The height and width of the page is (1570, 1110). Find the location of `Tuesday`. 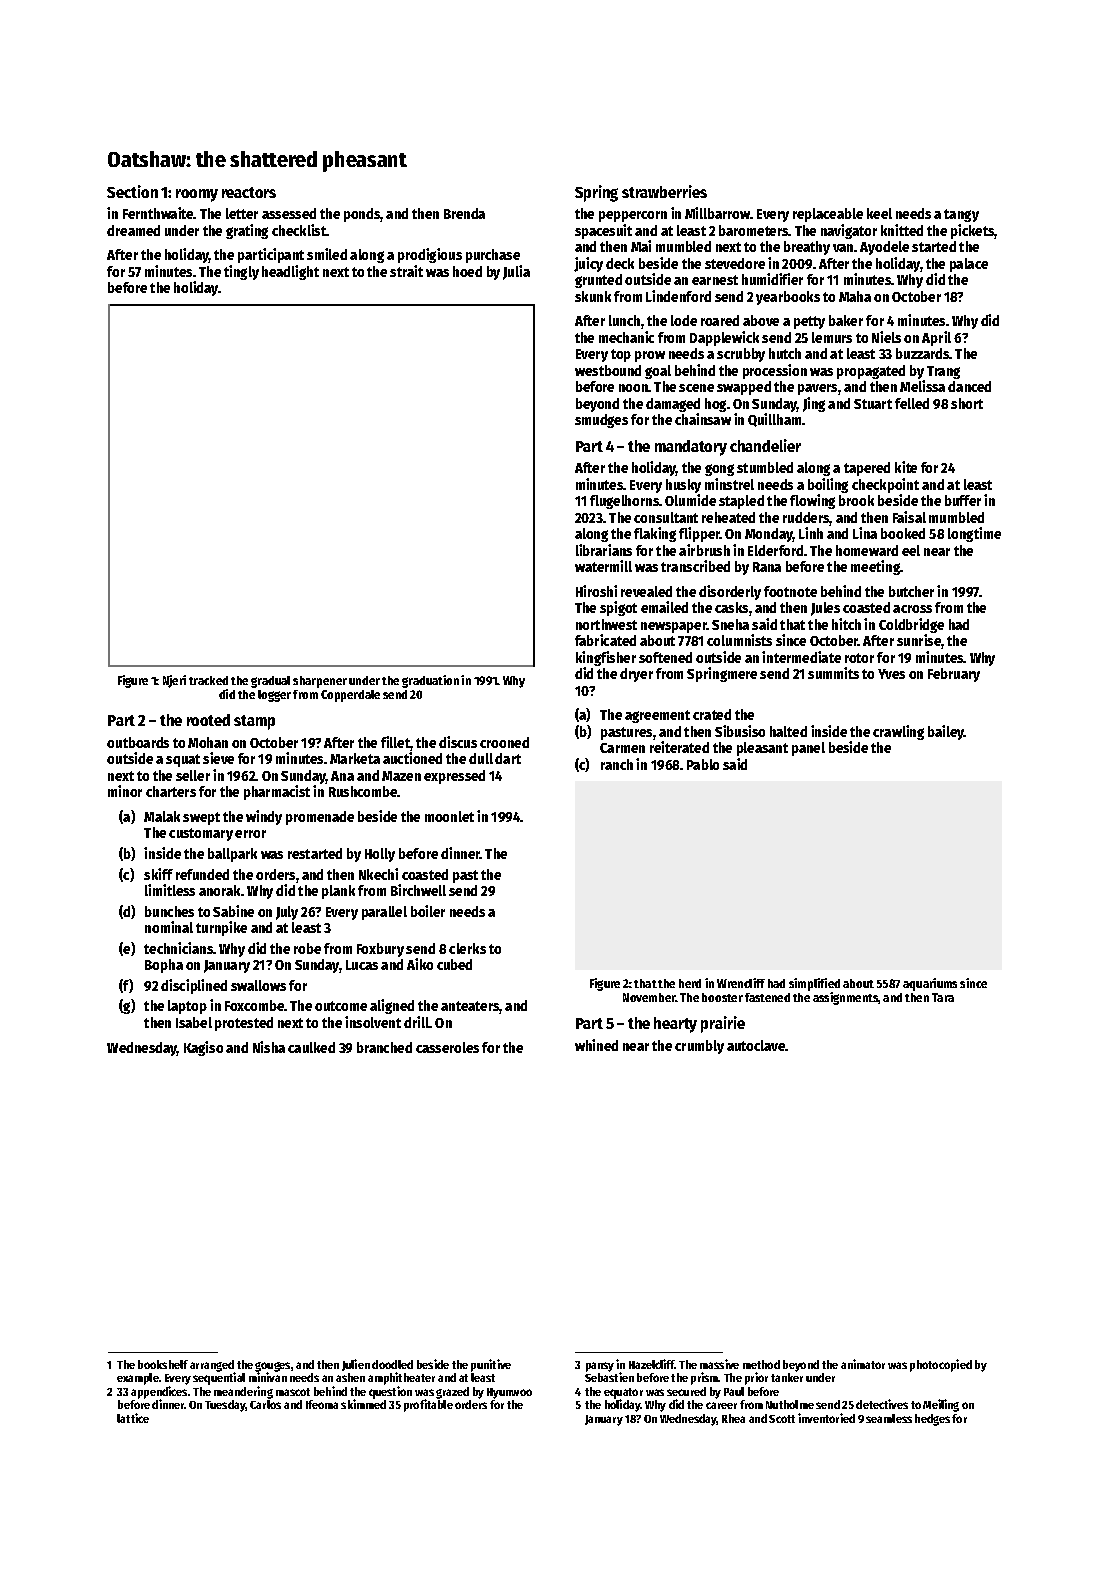

Tuesday is located at coordinates (225, 1406).
